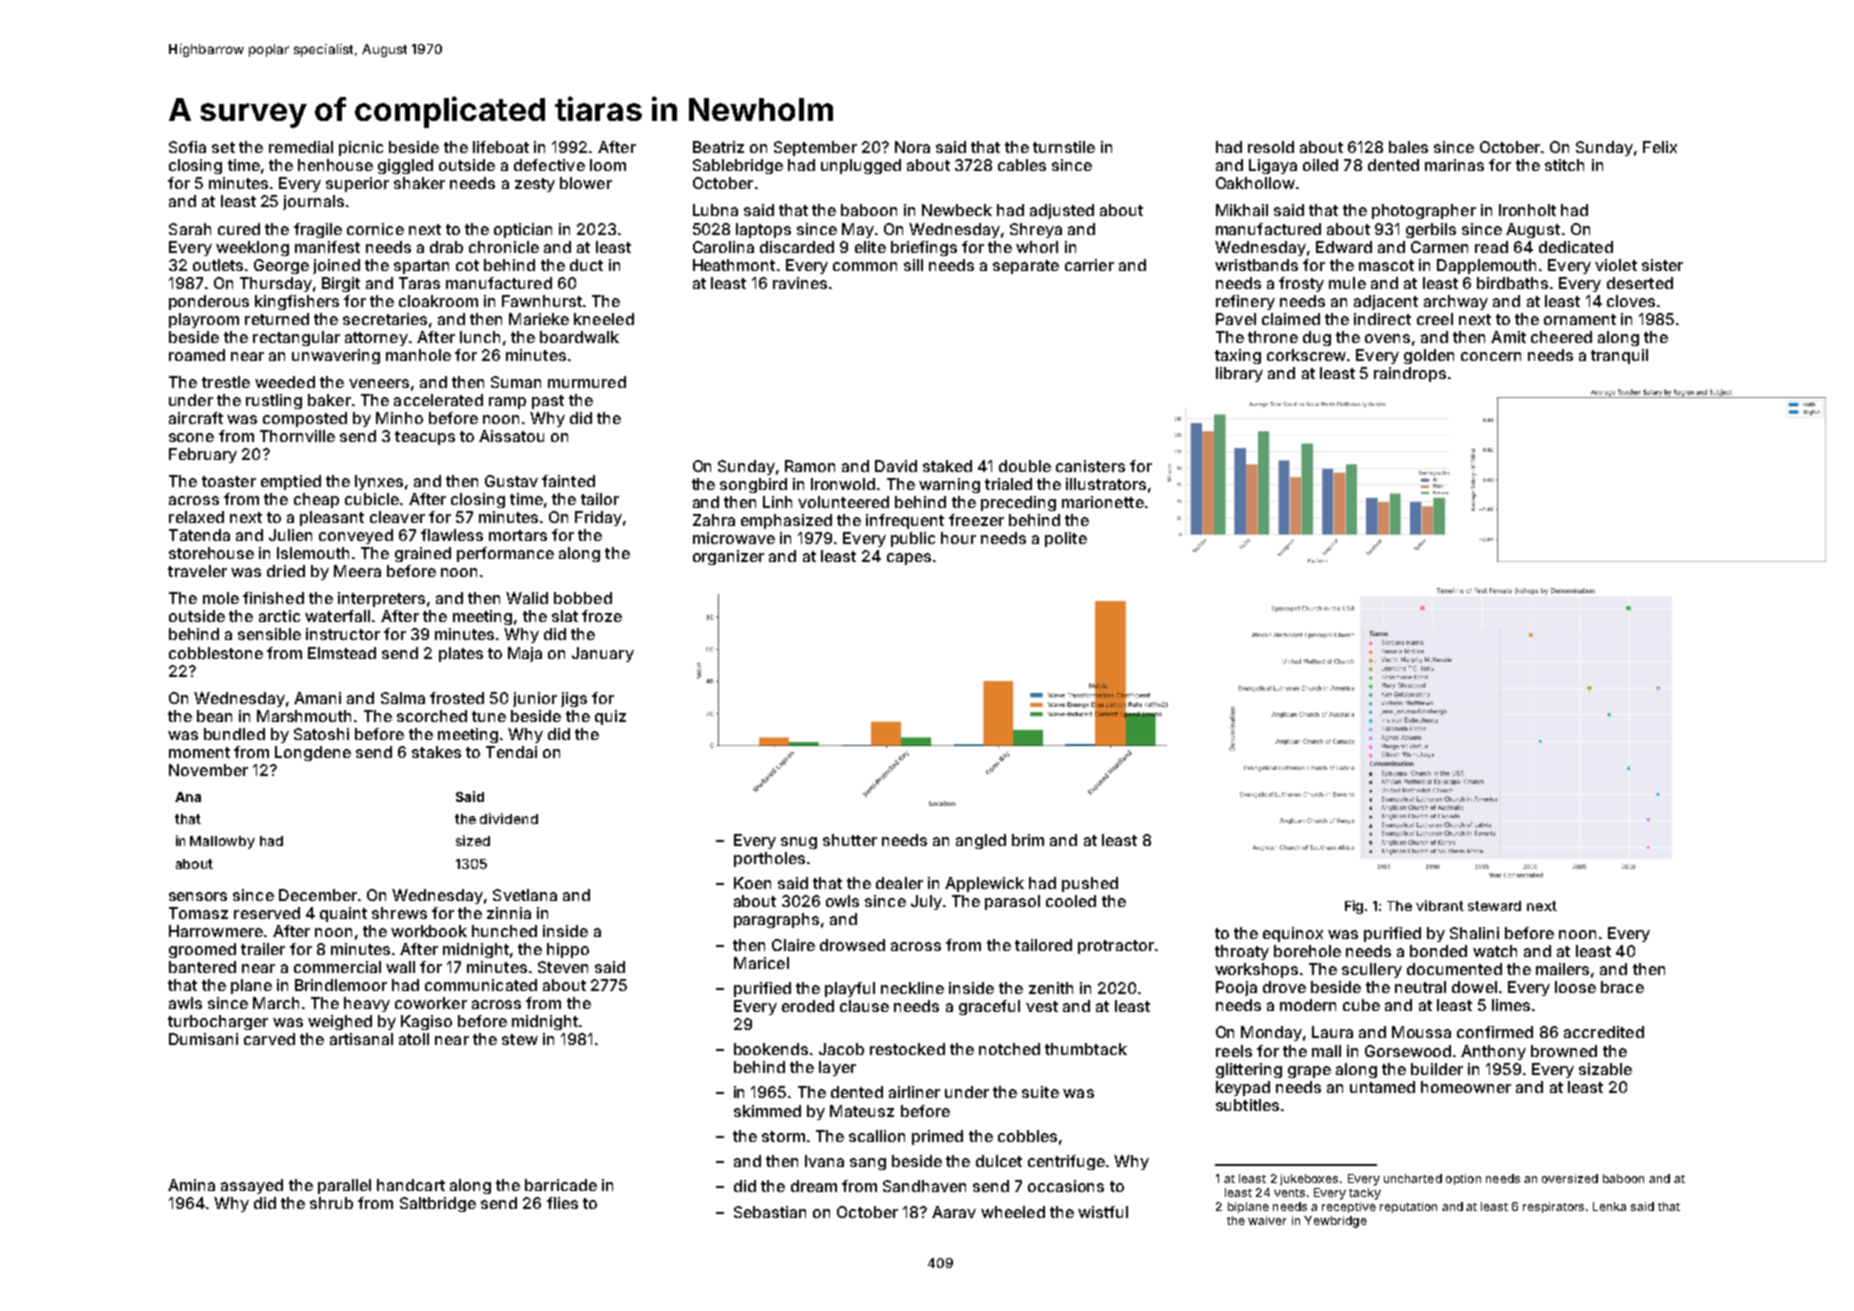  Describe the element at coordinates (587, 382) in the image. I see `murmured` at that location.
